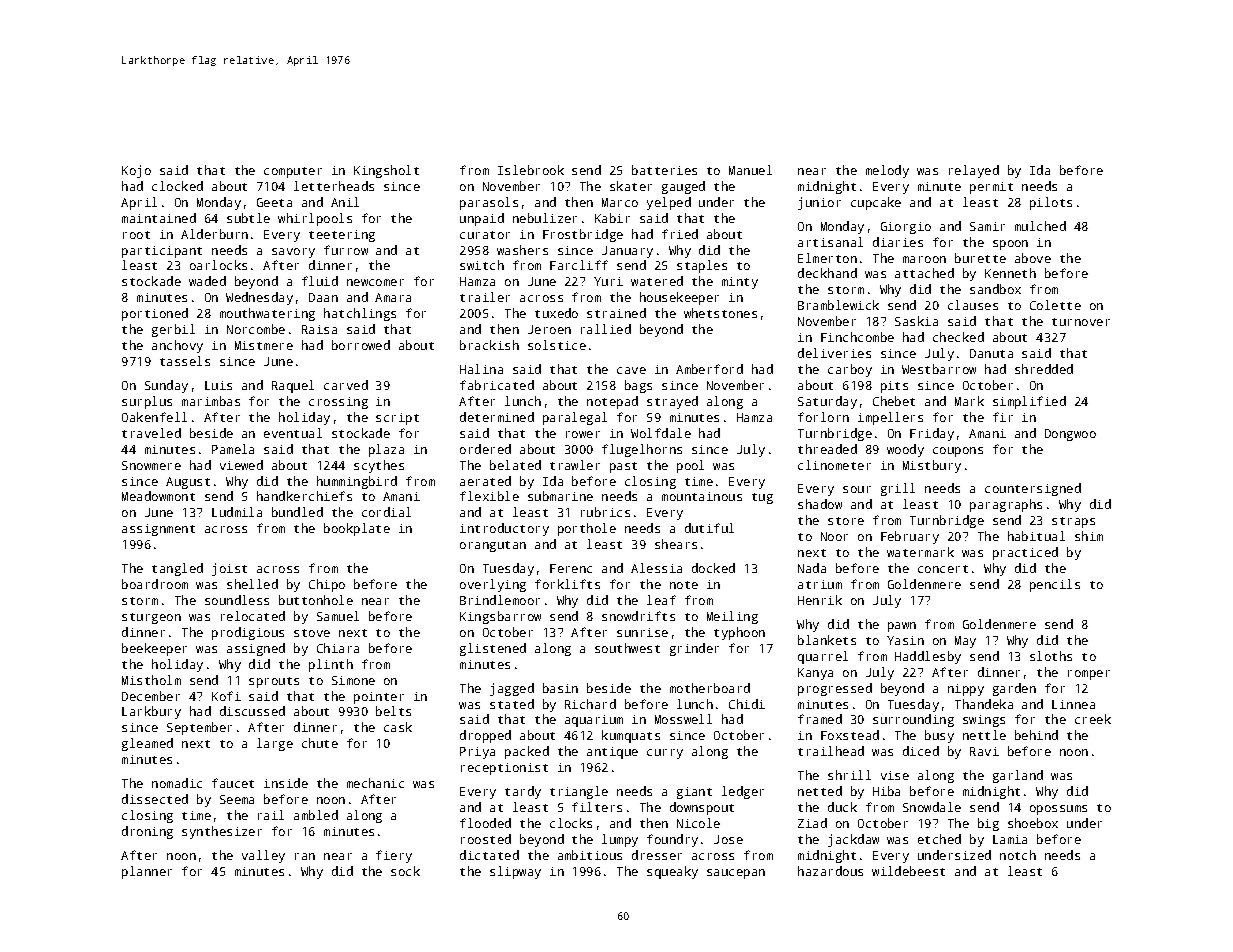 The image size is (1233, 952). What do you see at coordinates (1089, 675) in the page?
I see `romper` at bounding box center [1089, 675].
